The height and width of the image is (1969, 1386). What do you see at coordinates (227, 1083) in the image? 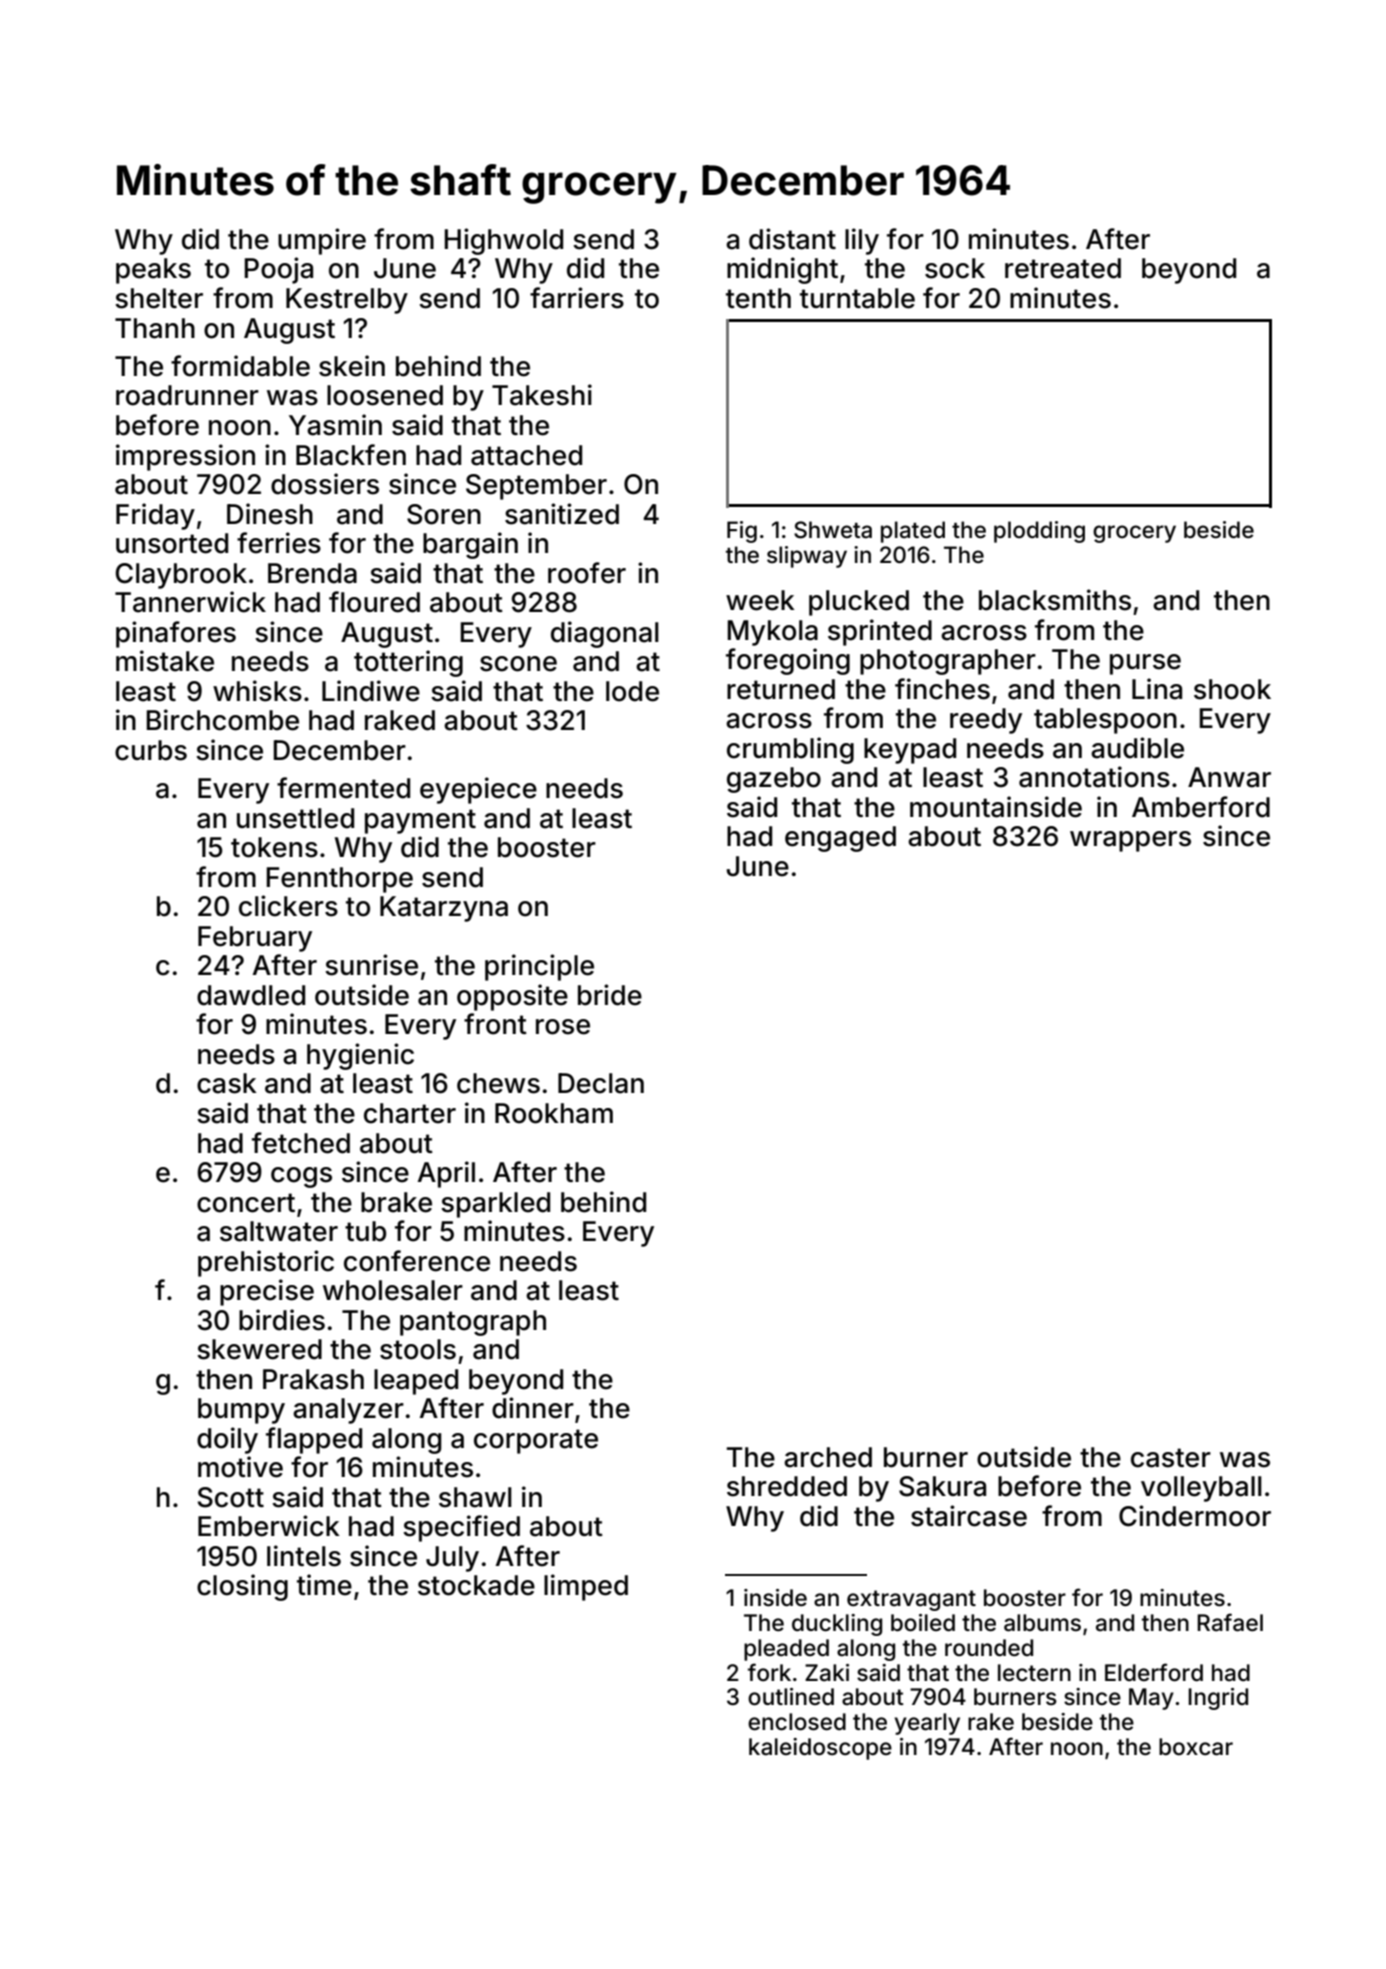
I see `cask` at bounding box center [227, 1083].
